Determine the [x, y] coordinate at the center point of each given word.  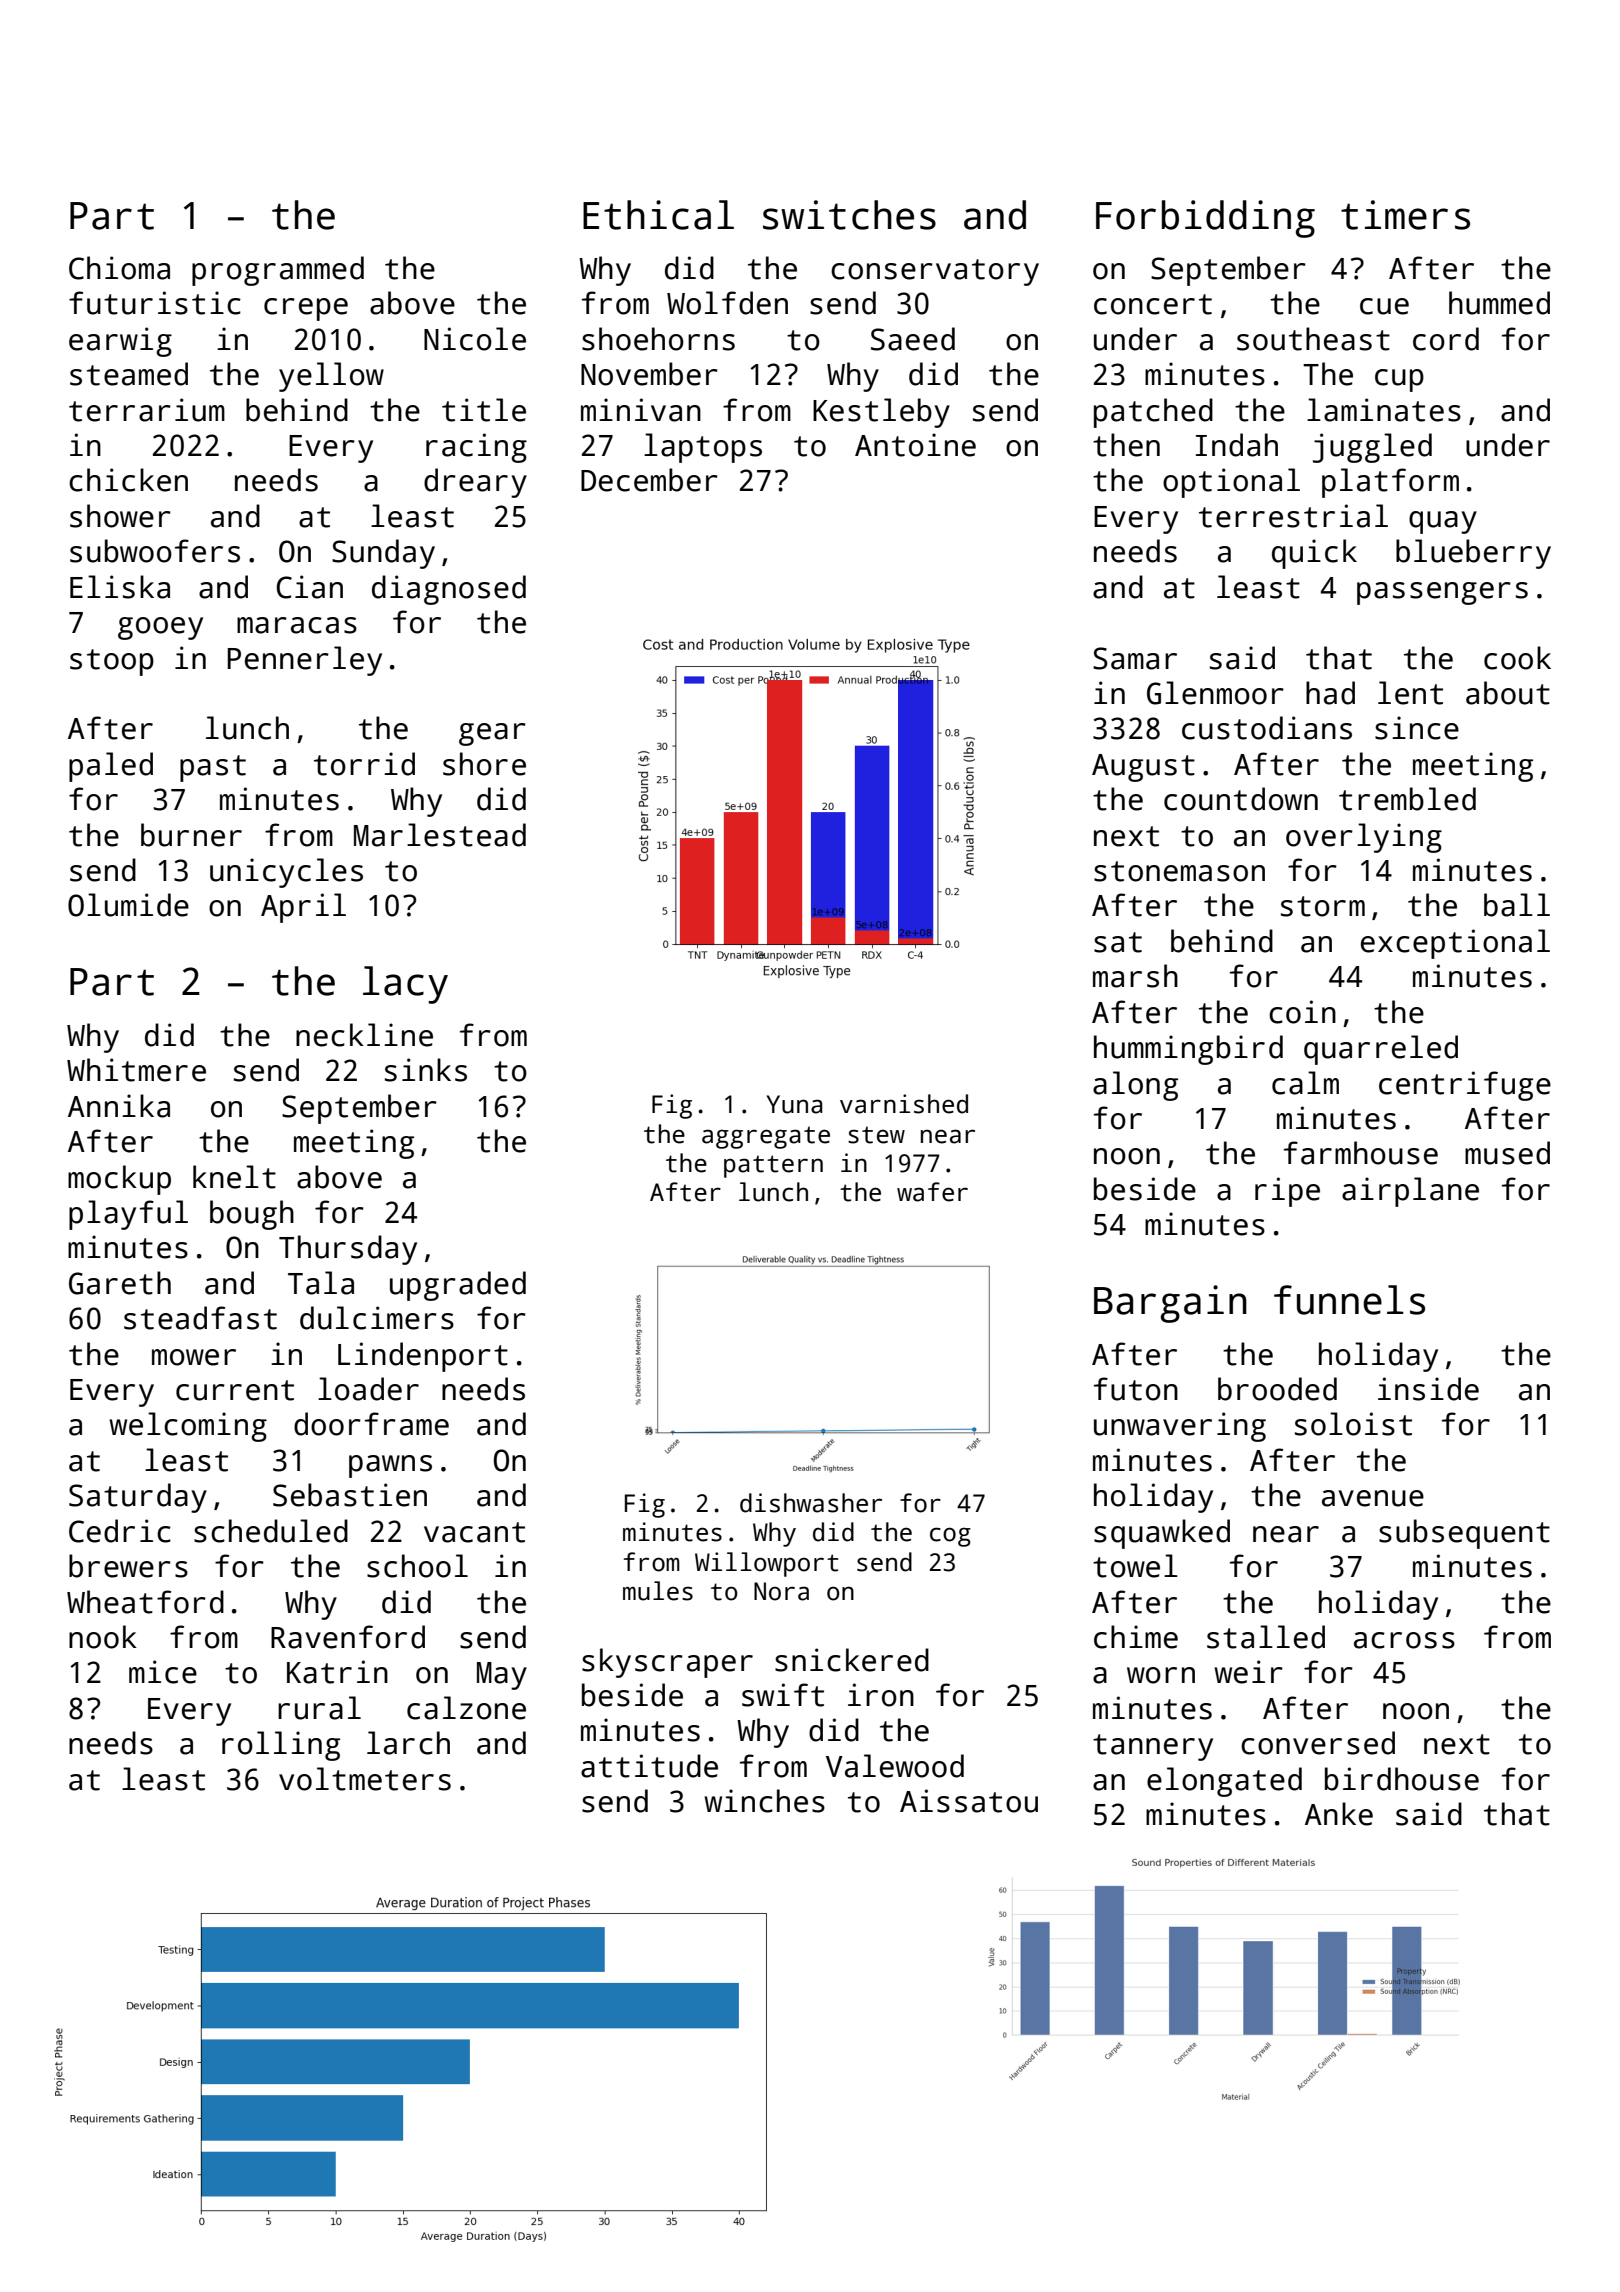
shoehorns [658, 339]
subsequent [1464, 1534]
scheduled [271, 1531]
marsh [1135, 976]
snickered [852, 1660]
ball [1517, 905]
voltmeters [365, 1779]
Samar [1135, 658]
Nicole [475, 339]
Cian [310, 587]
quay [1443, 522]
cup [1399, 380]
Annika [119, 1106]
